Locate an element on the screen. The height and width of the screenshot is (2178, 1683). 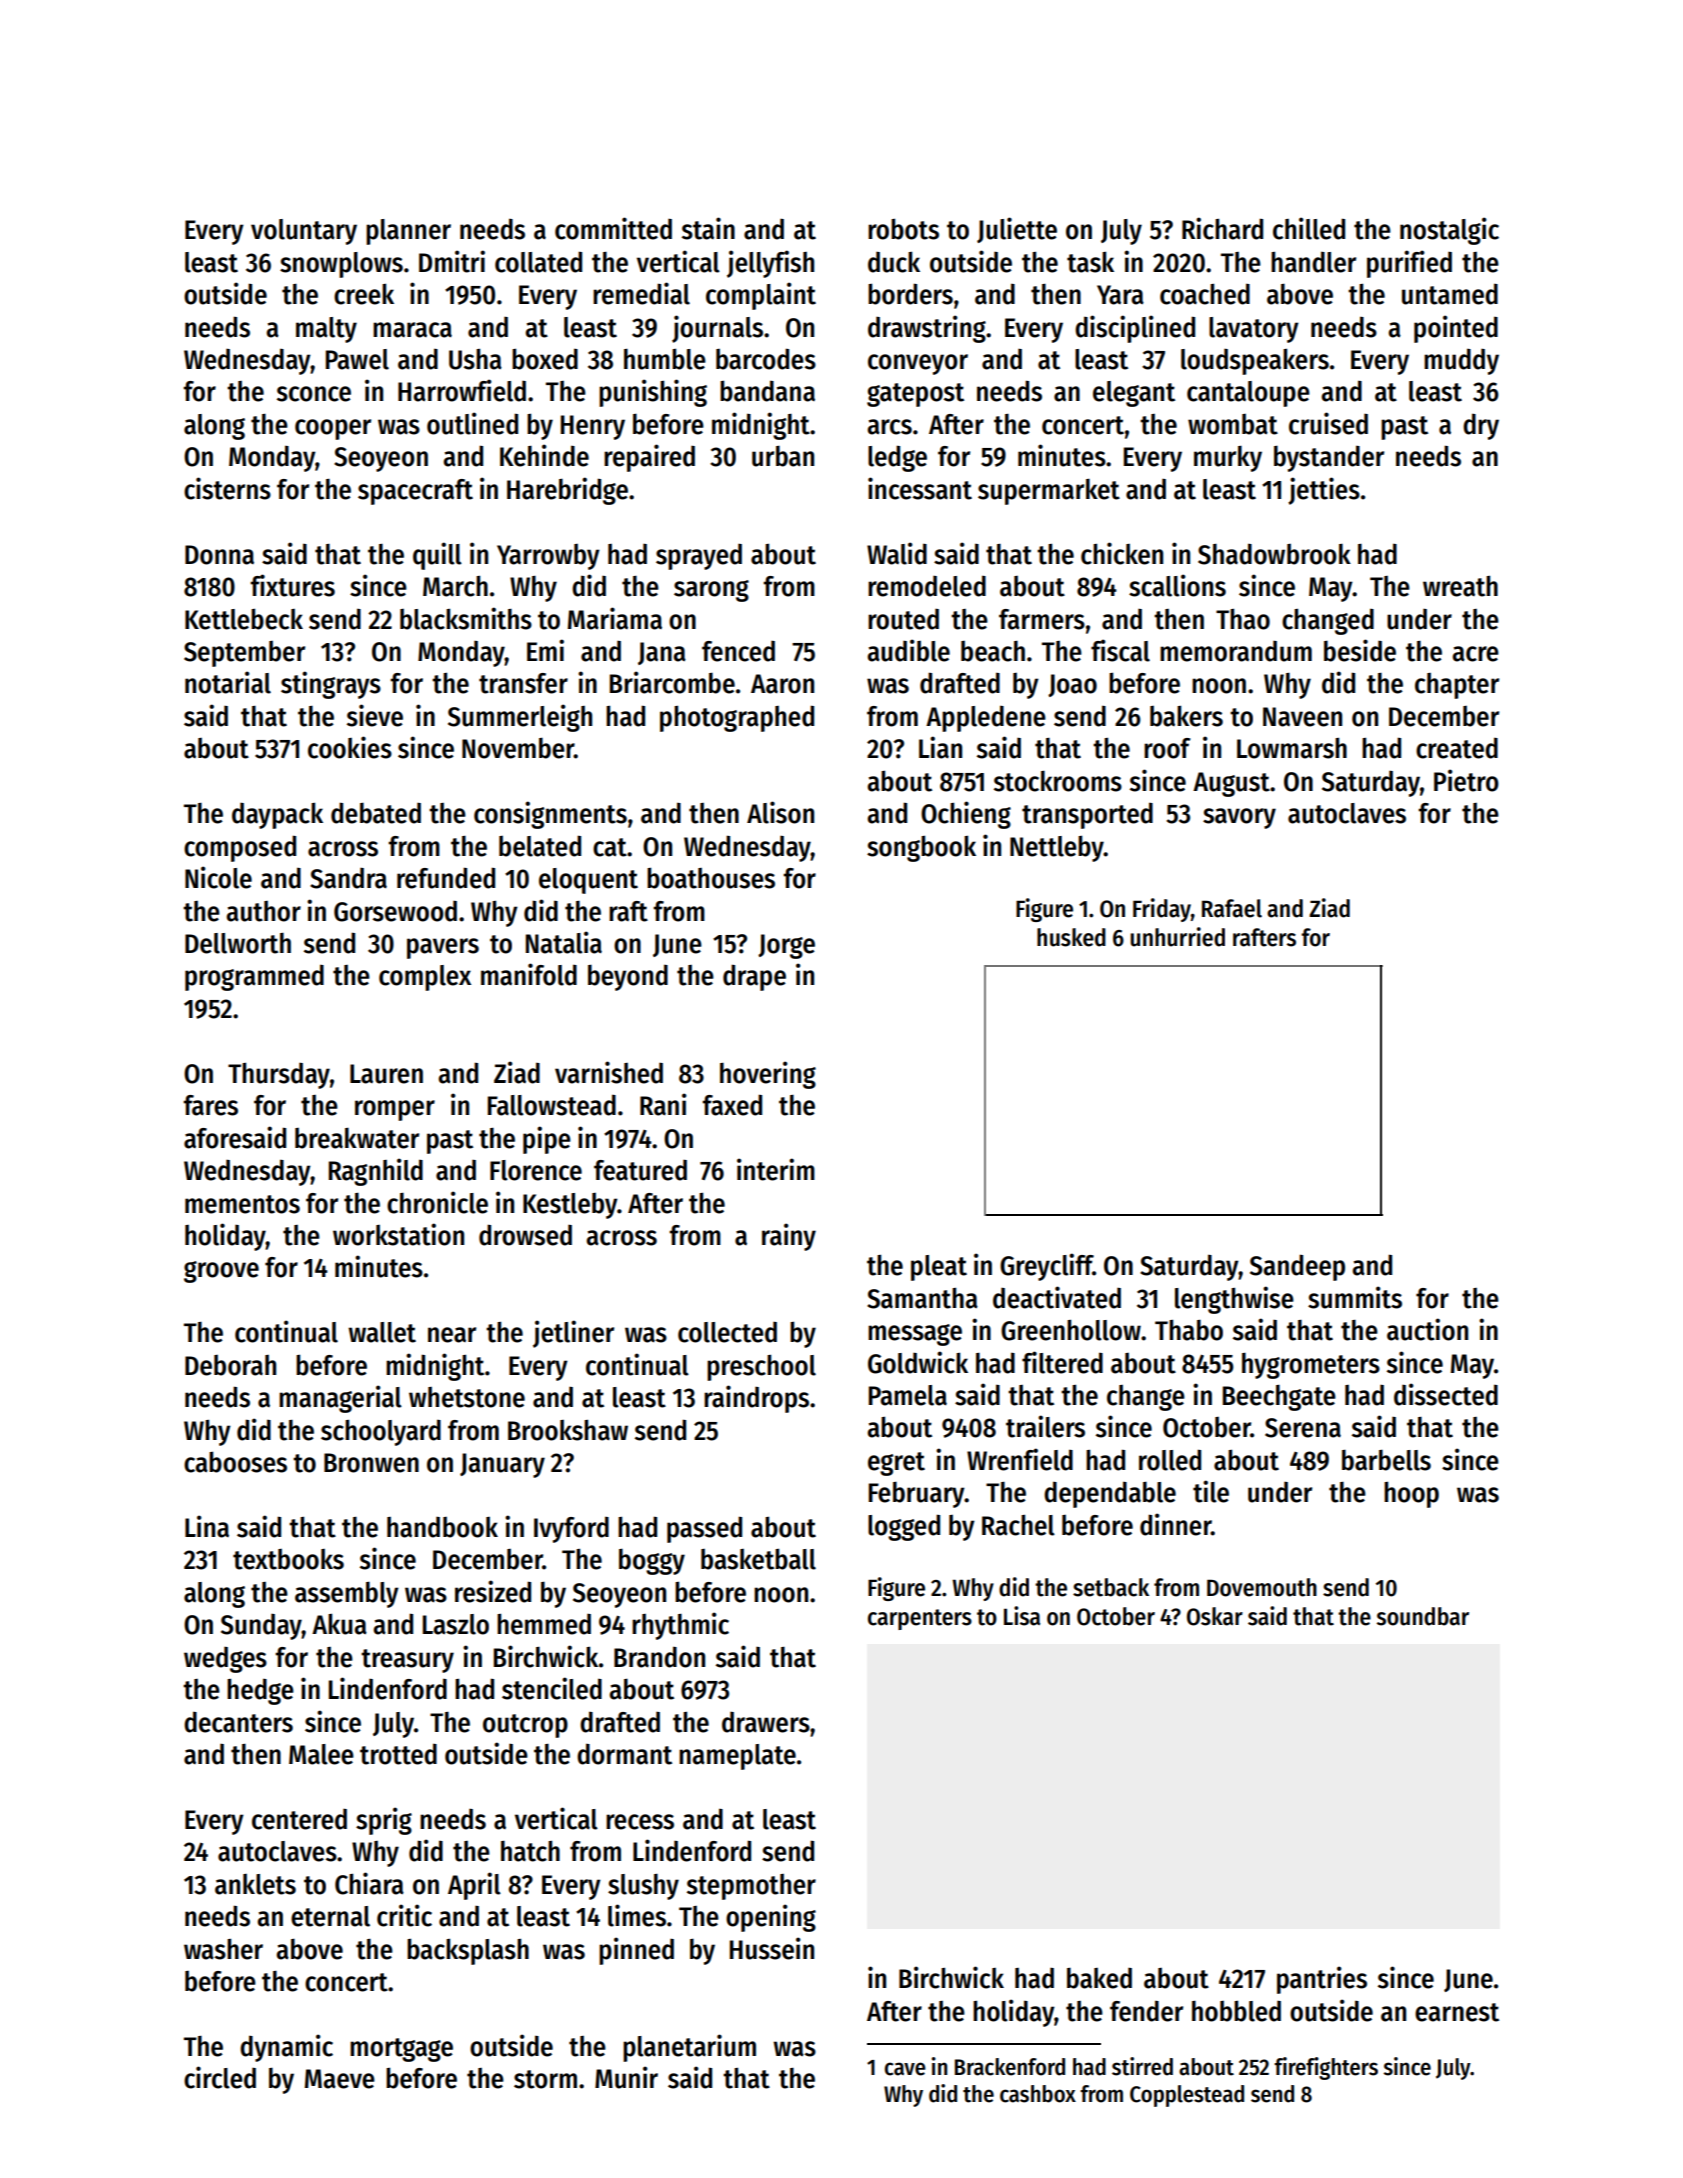
Juliette is located at coordinates (1017, 230).
